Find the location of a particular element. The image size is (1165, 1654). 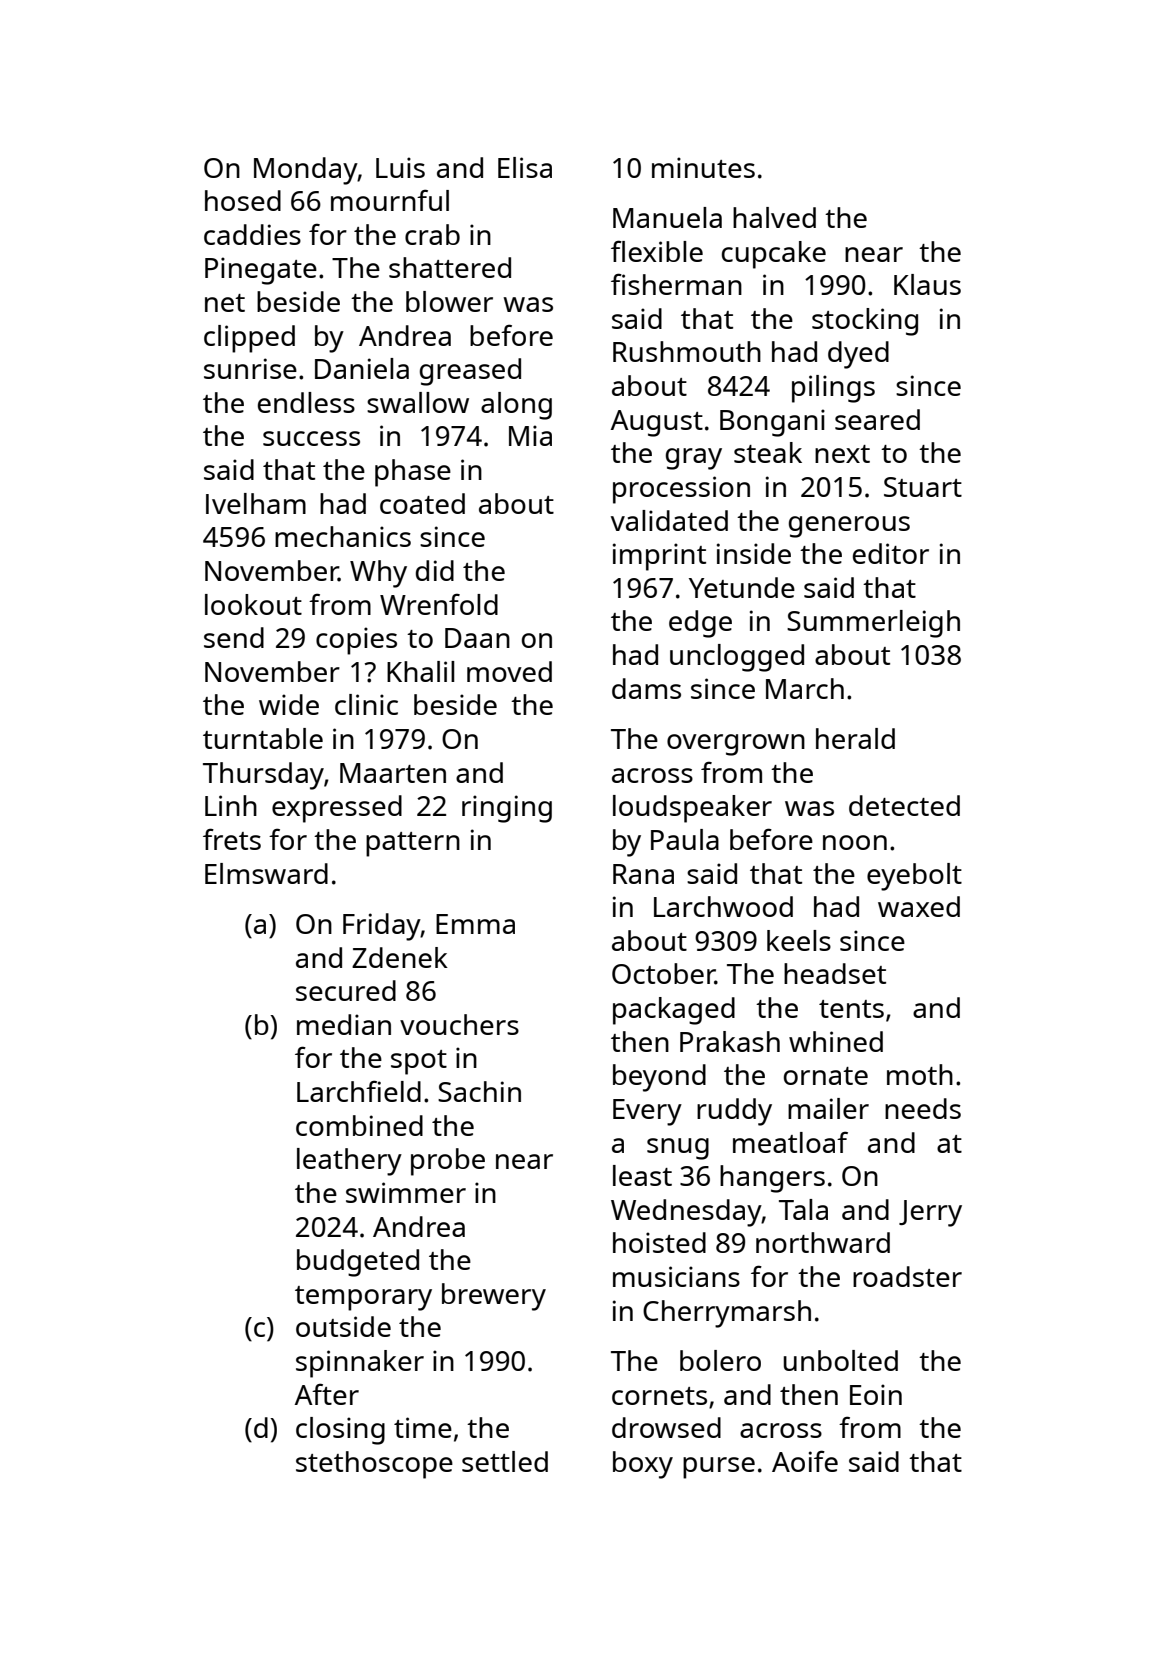

needs is located at coordinates (923, 1108).
